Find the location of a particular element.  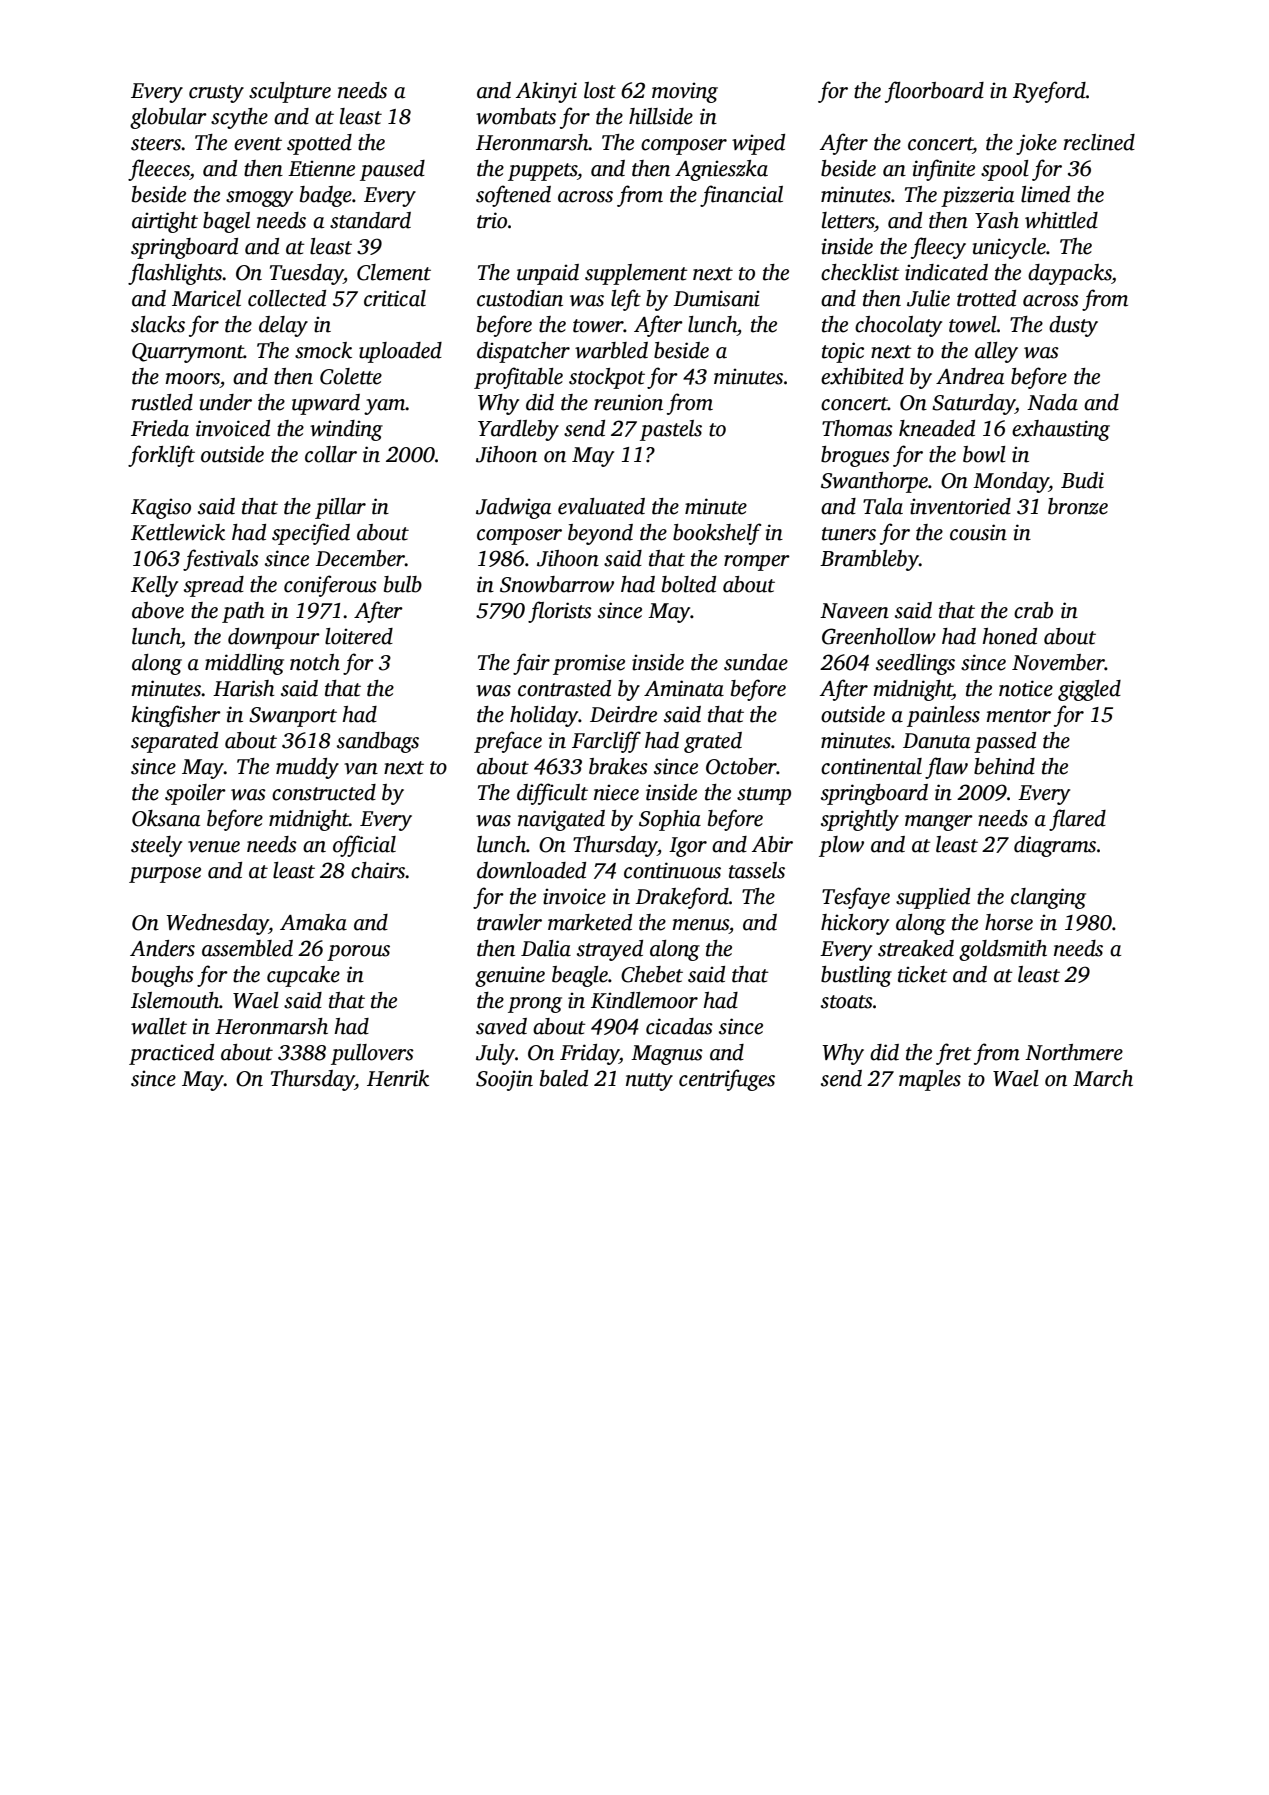

Amaka is located at coordinates (313, 922).
